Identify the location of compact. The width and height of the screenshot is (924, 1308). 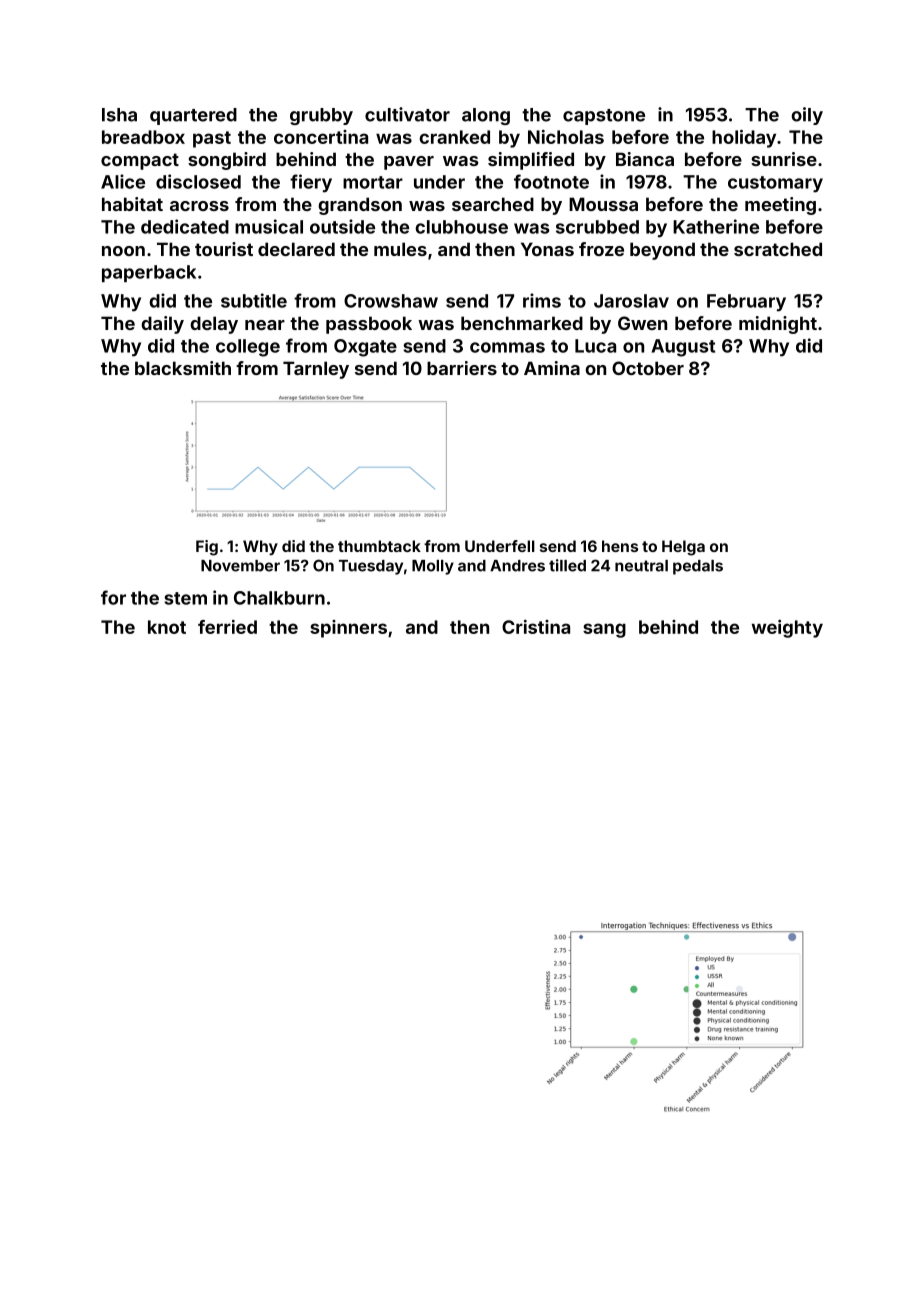
(140, 161).
